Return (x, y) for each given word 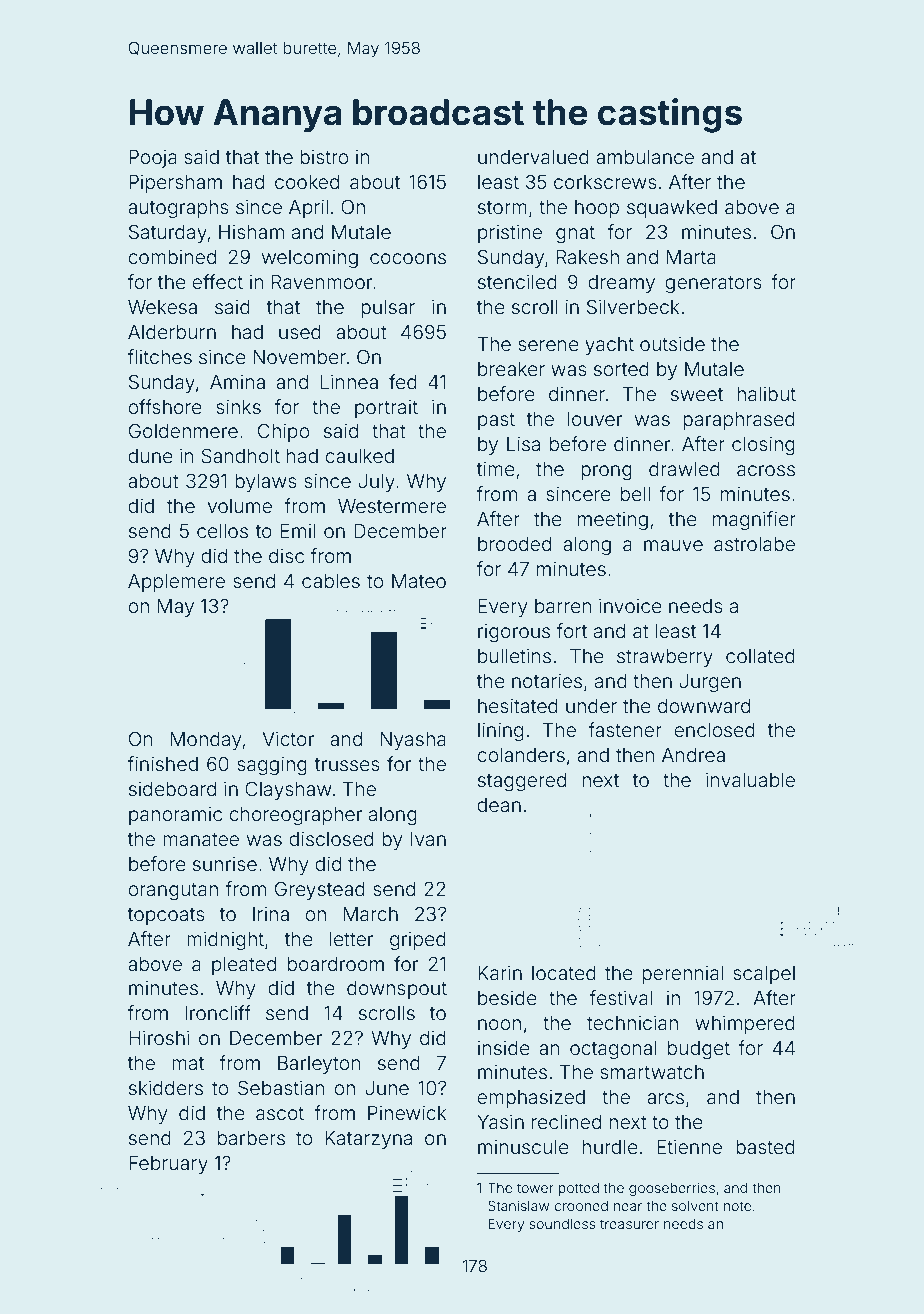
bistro (324, 156)
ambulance (645, 157)
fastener (625, 729)
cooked (307, 182)
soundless (562, 1223)
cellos (222, 531)
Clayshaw (288, 790)
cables (331, 581)
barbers (251, 1138)
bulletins (514, 655)
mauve (673, 545)
